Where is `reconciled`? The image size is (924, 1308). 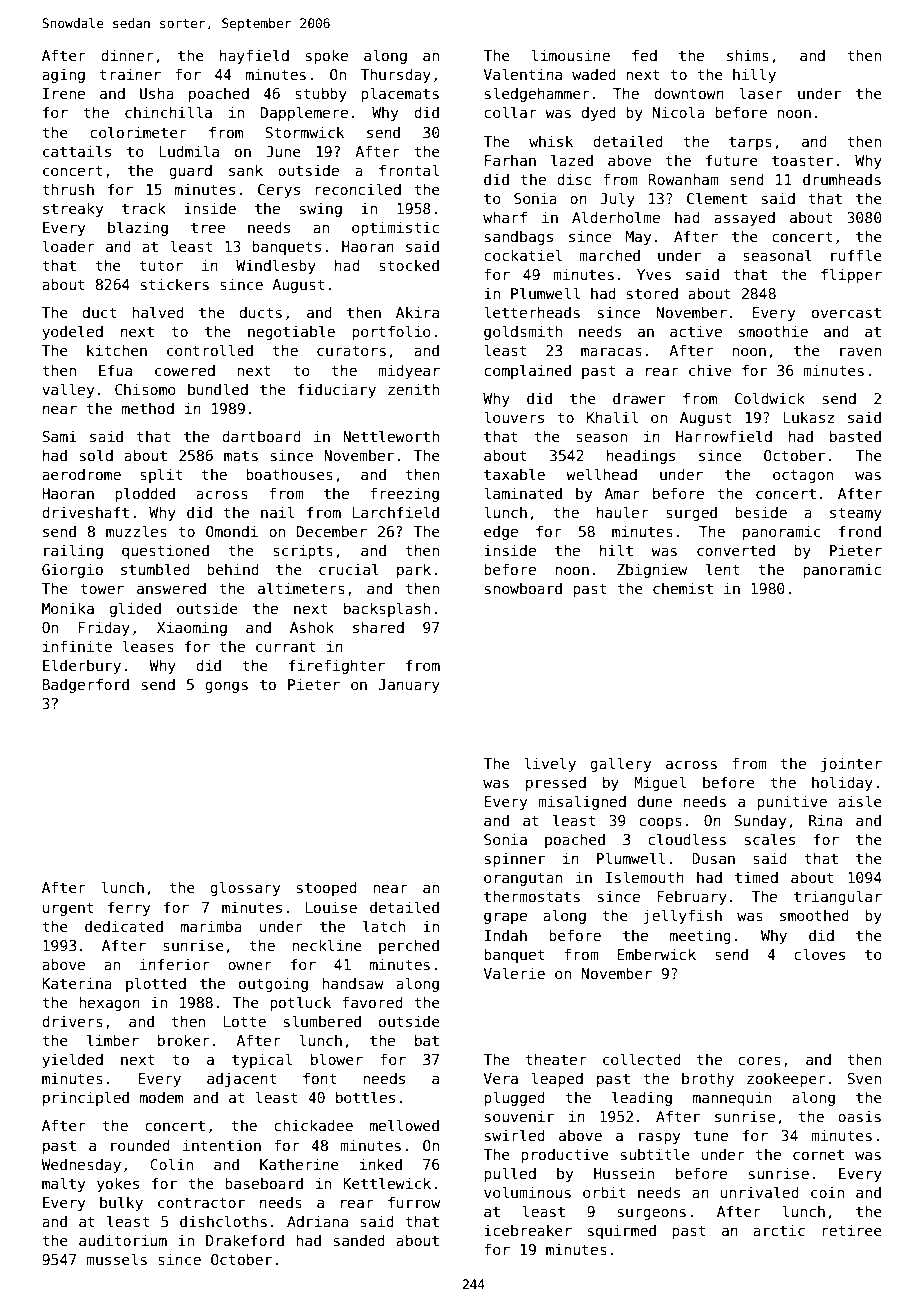
reconciled is located at coordinates (358, 189).
